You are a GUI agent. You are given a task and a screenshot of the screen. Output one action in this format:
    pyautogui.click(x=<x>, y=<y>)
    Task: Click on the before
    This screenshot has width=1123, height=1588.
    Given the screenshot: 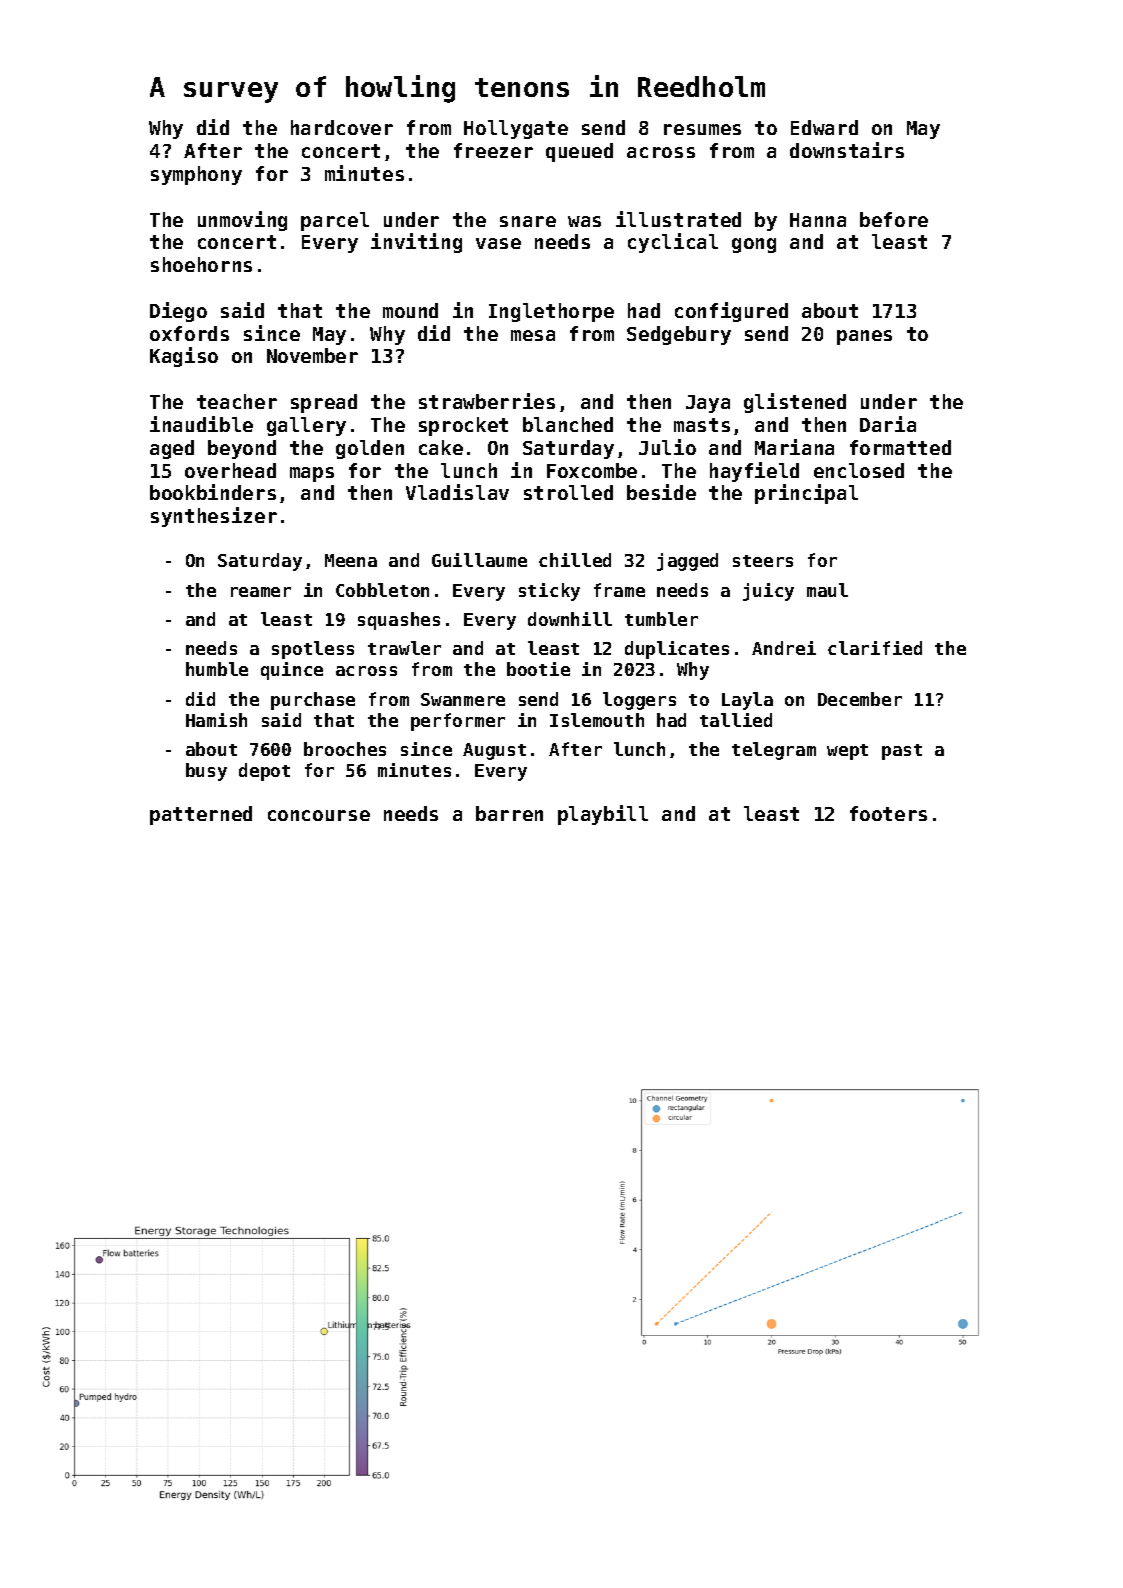 What is the action you would take?
    pyautogui.click(x=894, y=219)
